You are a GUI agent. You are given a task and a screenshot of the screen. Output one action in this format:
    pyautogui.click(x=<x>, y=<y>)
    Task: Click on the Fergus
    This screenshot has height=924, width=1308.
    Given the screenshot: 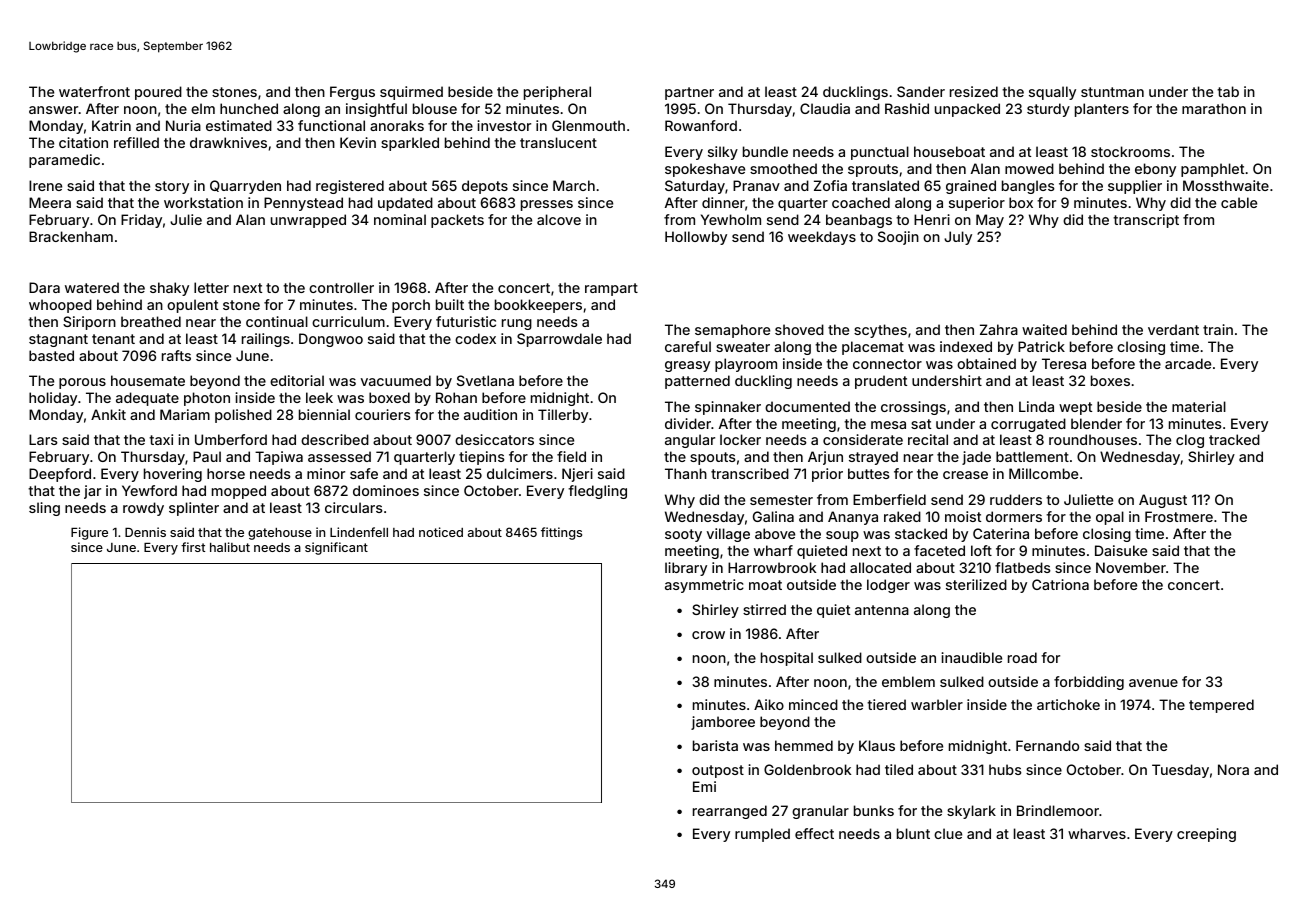 What is the action you would take?
    pyautogui.click(x=352, y=93)
